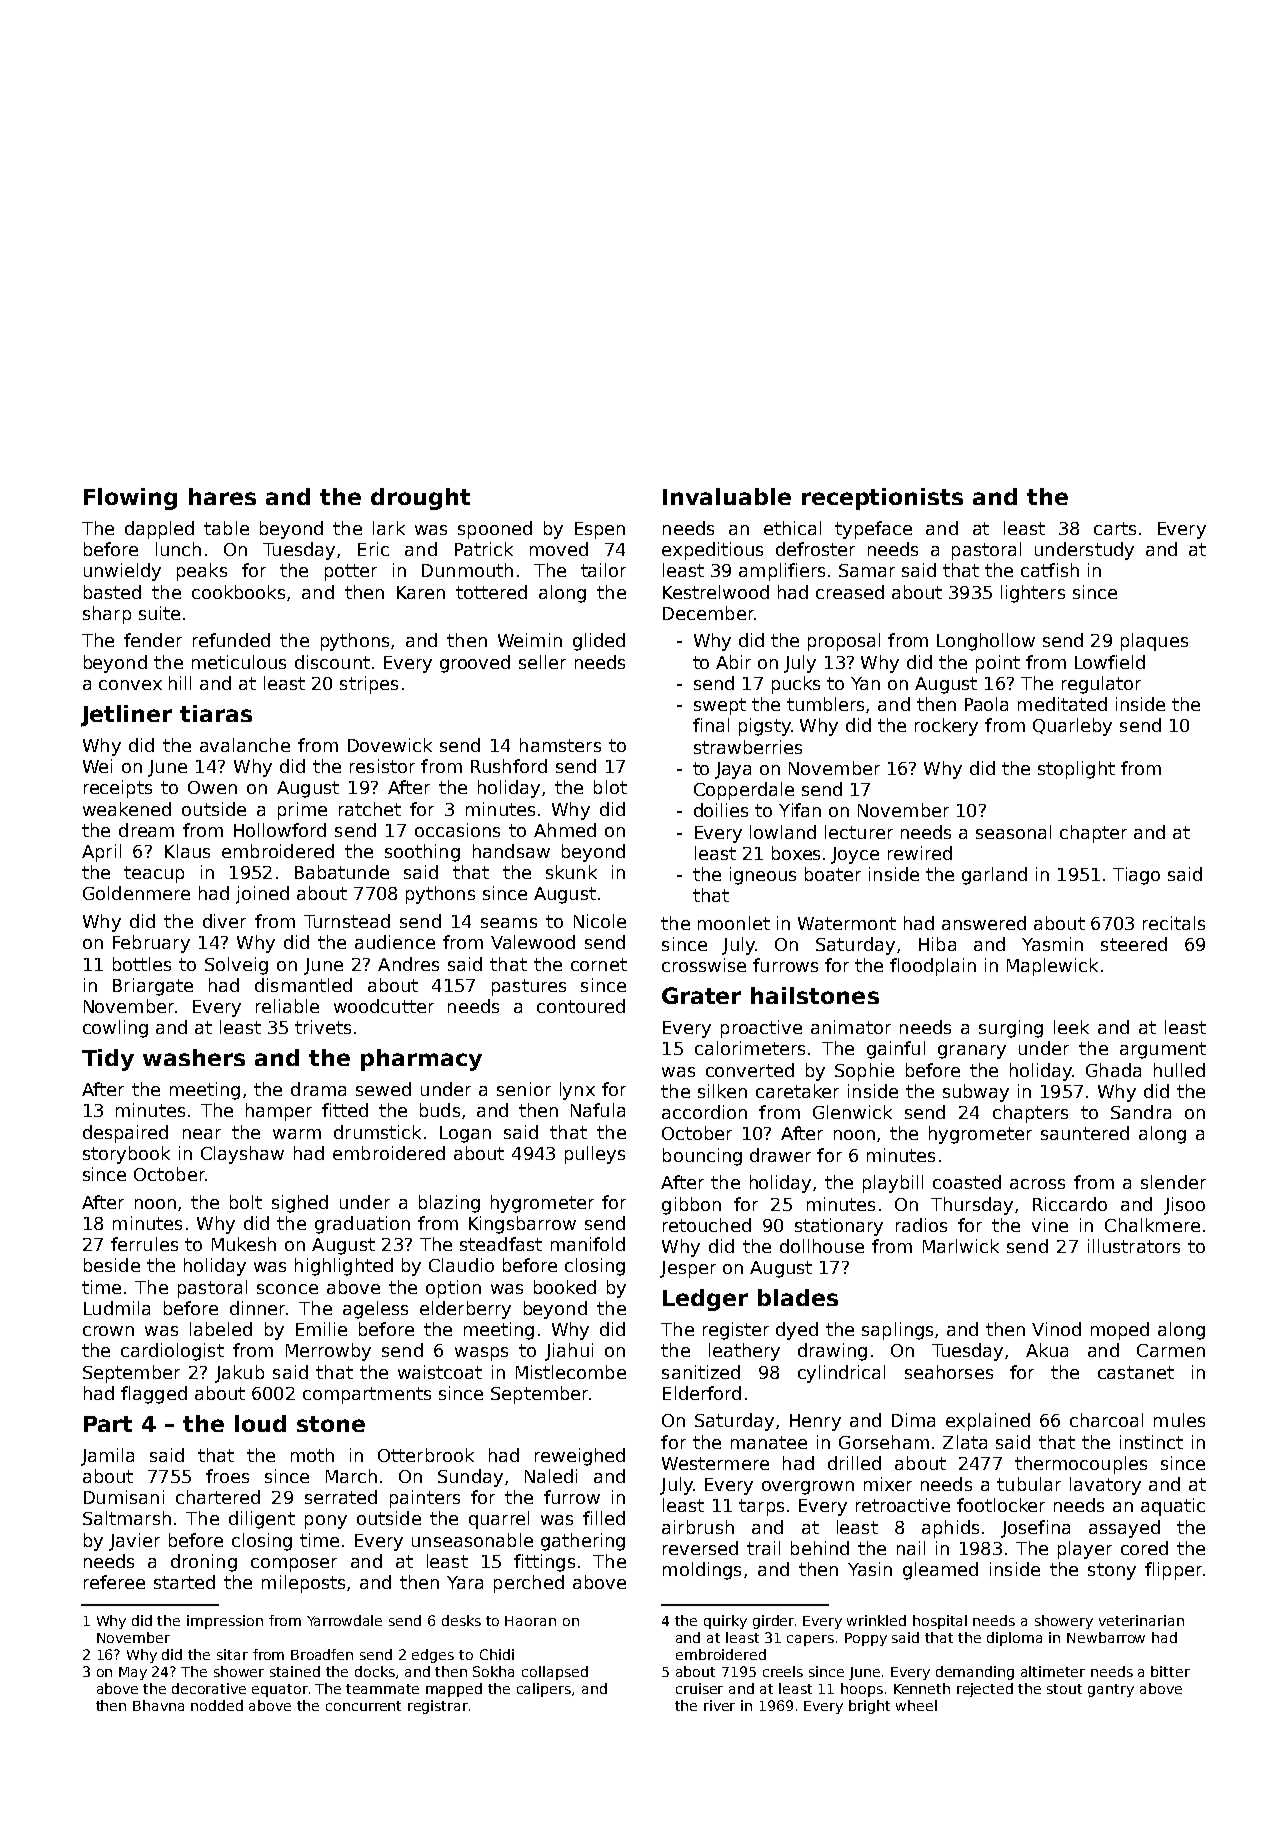 Image resolution: width=1288 pixels, height=1821 pixels. Describe the element at coordinates (598, 1110) in the document. I see `Nafula` at that location.
